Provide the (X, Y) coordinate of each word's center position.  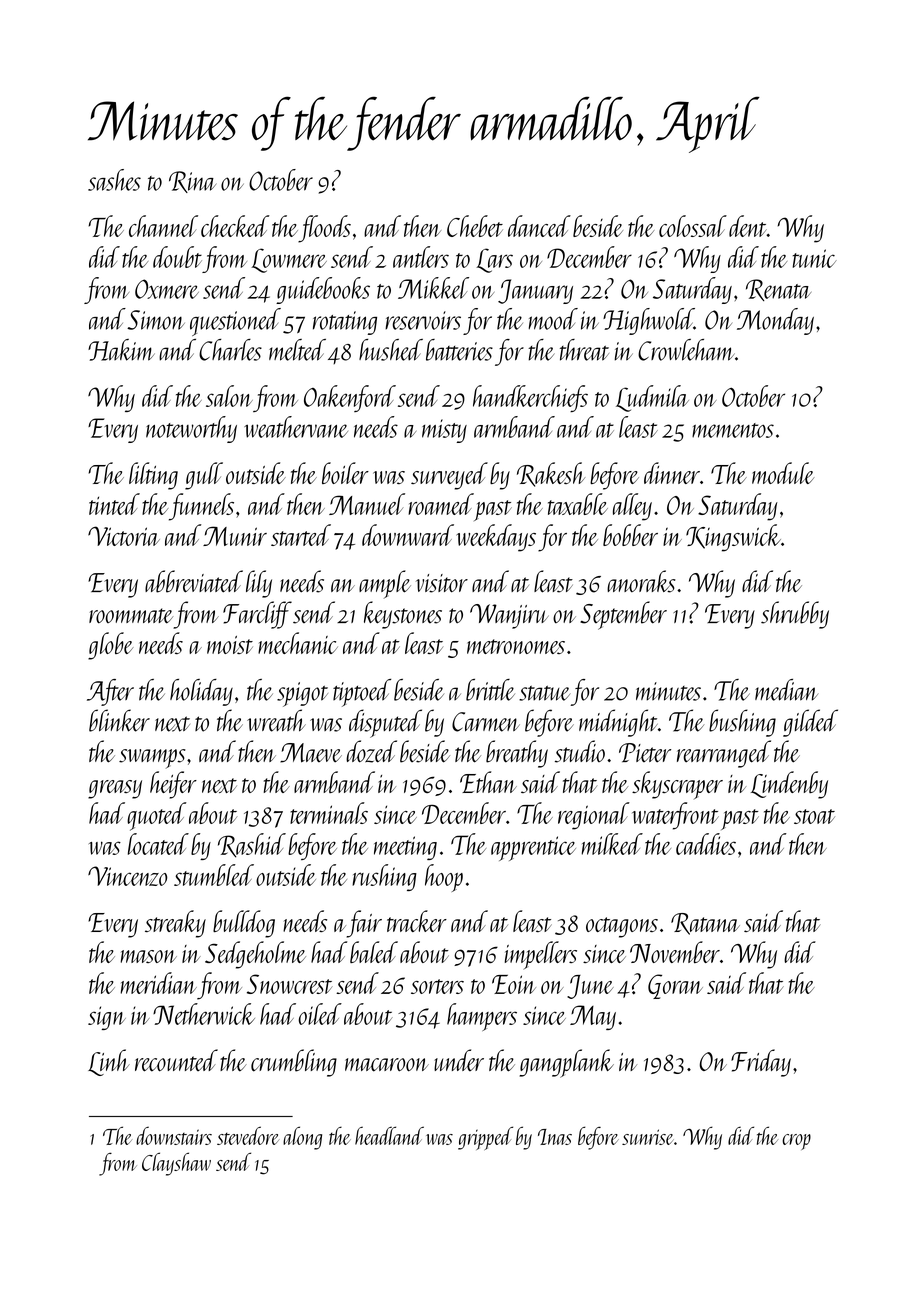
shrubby (795, 615)
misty (444, 431)
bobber (630, 535)
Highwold (648, 321)
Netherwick (204, 1014)
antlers (421, 257)
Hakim (121, 350)
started (301, 535)
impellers (541, 955)
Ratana (705, 924)
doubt (177, 257)
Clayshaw (176, 1164)
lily (259, 584)
